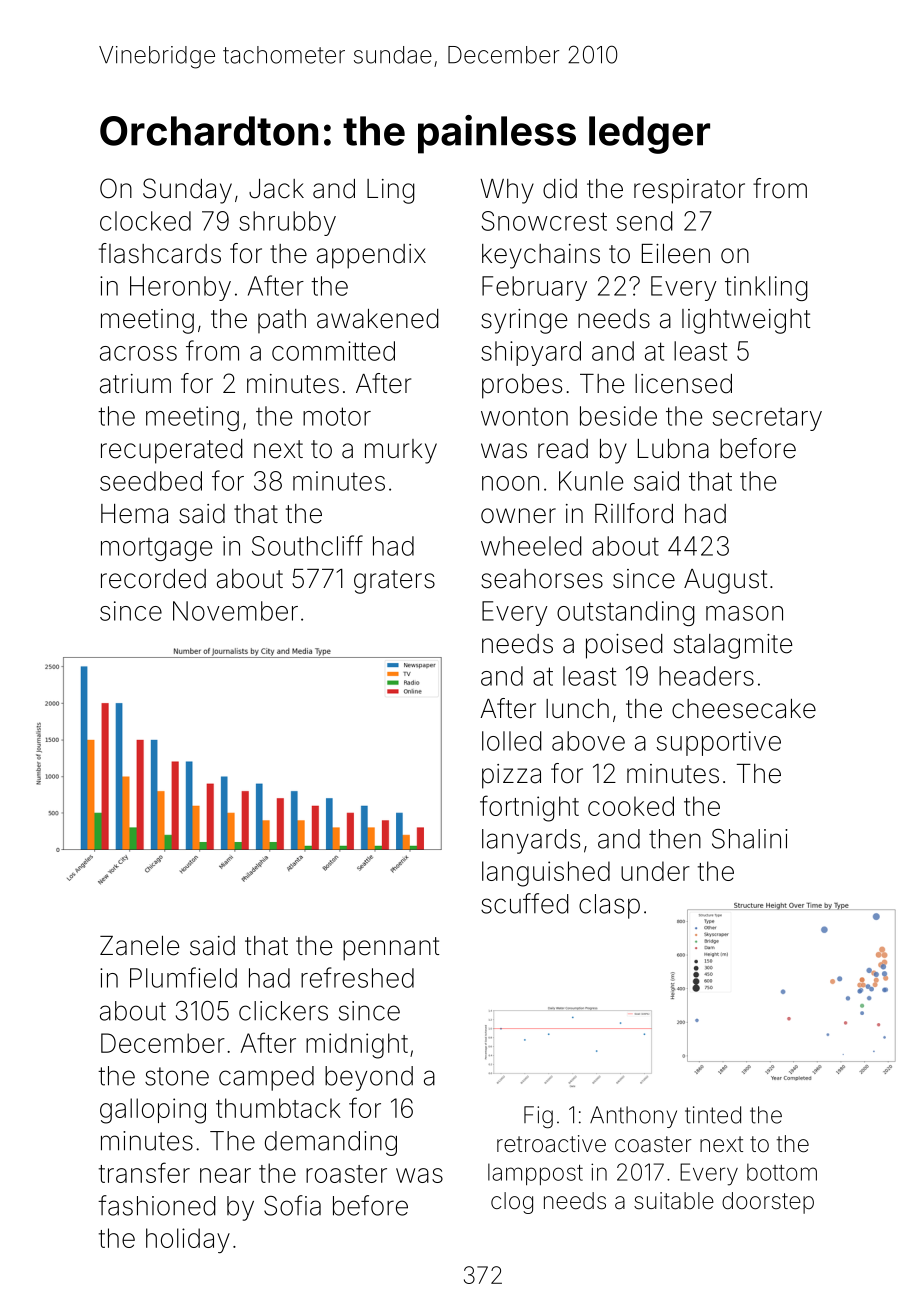 The height and width of the screenshot is (1311, 924). I want to click on shrubby, so click(287, 223).
